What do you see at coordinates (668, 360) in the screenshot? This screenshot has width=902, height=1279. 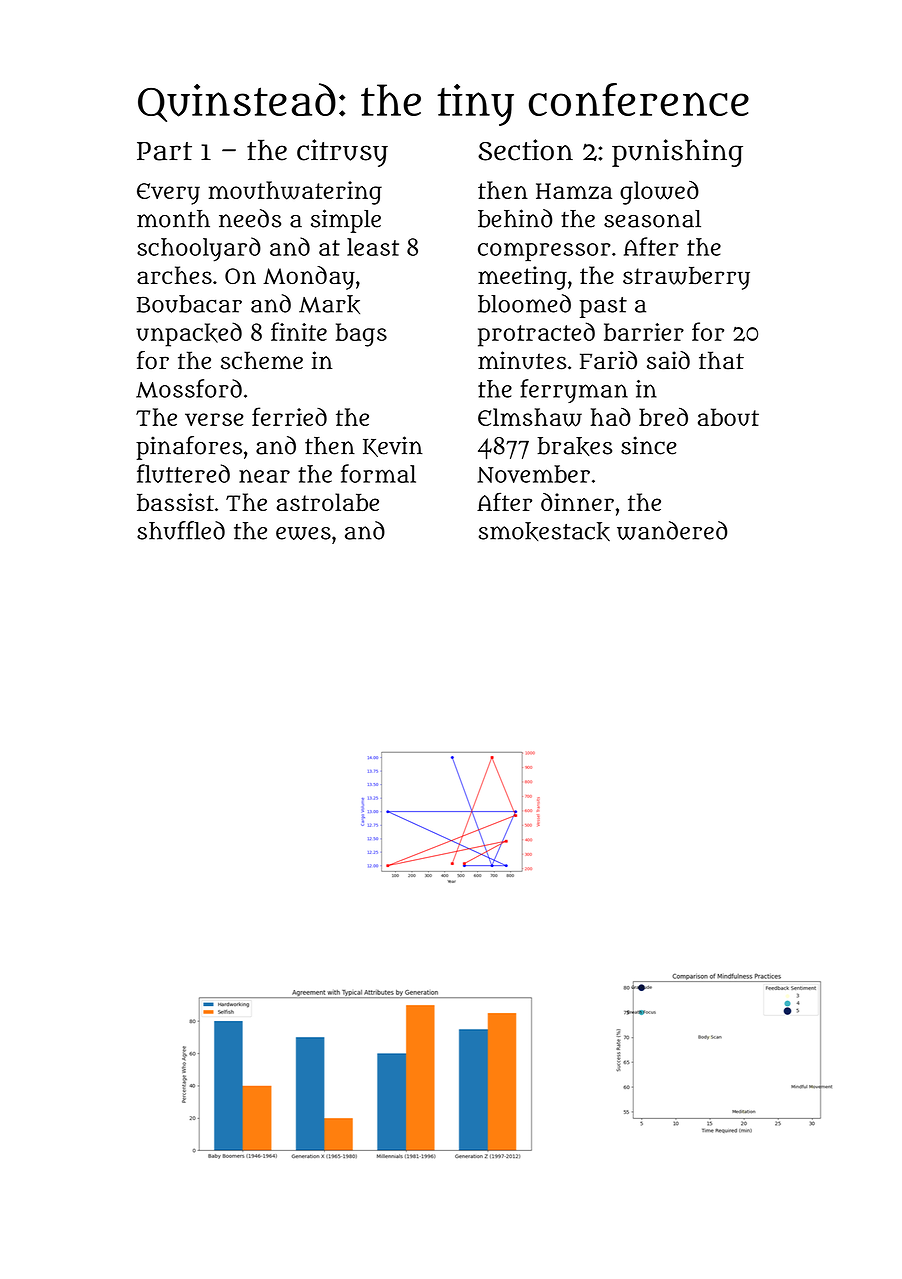 I see `said` at bounding box center [668, 360].
